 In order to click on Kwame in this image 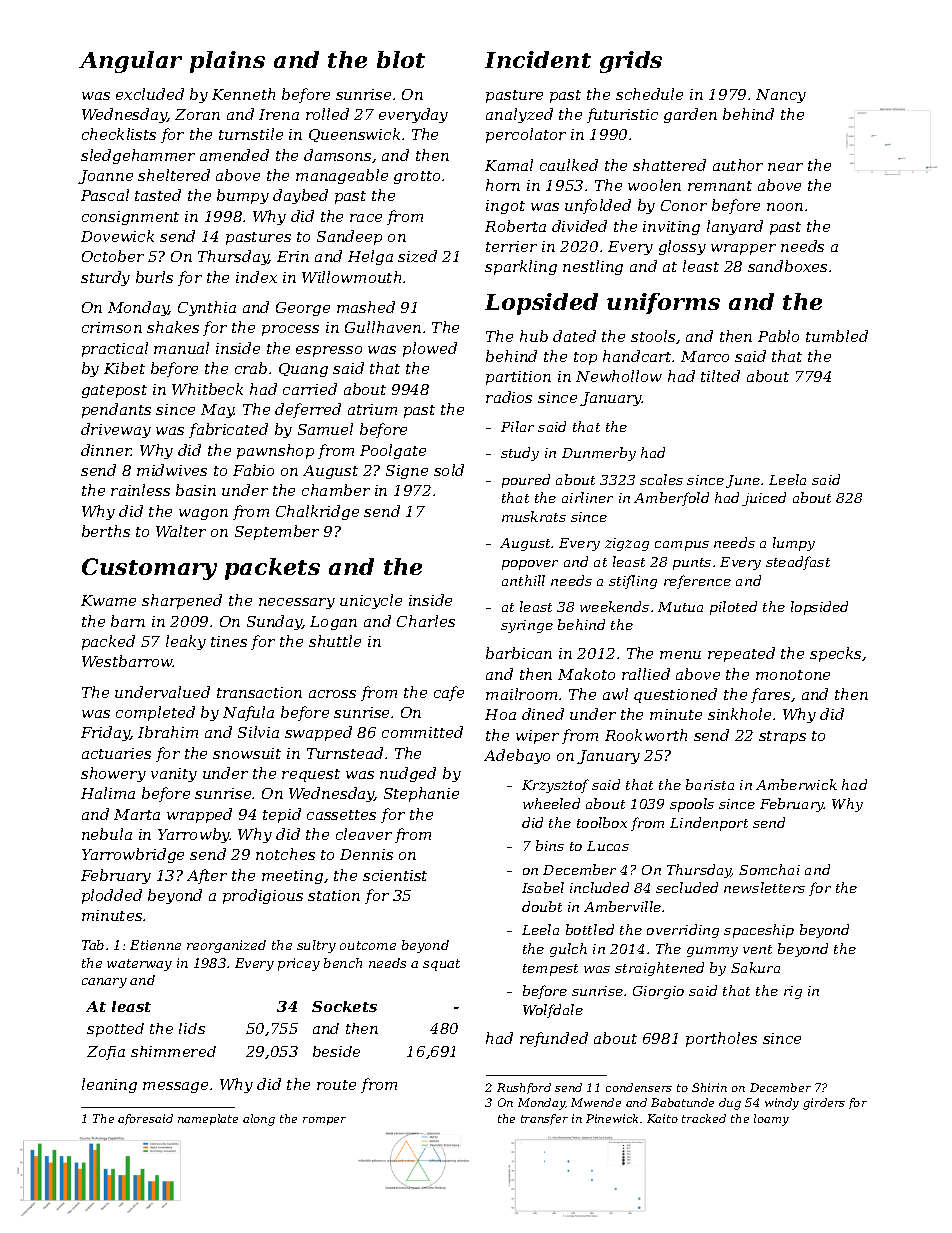, I will do `click(108, 600)`.
